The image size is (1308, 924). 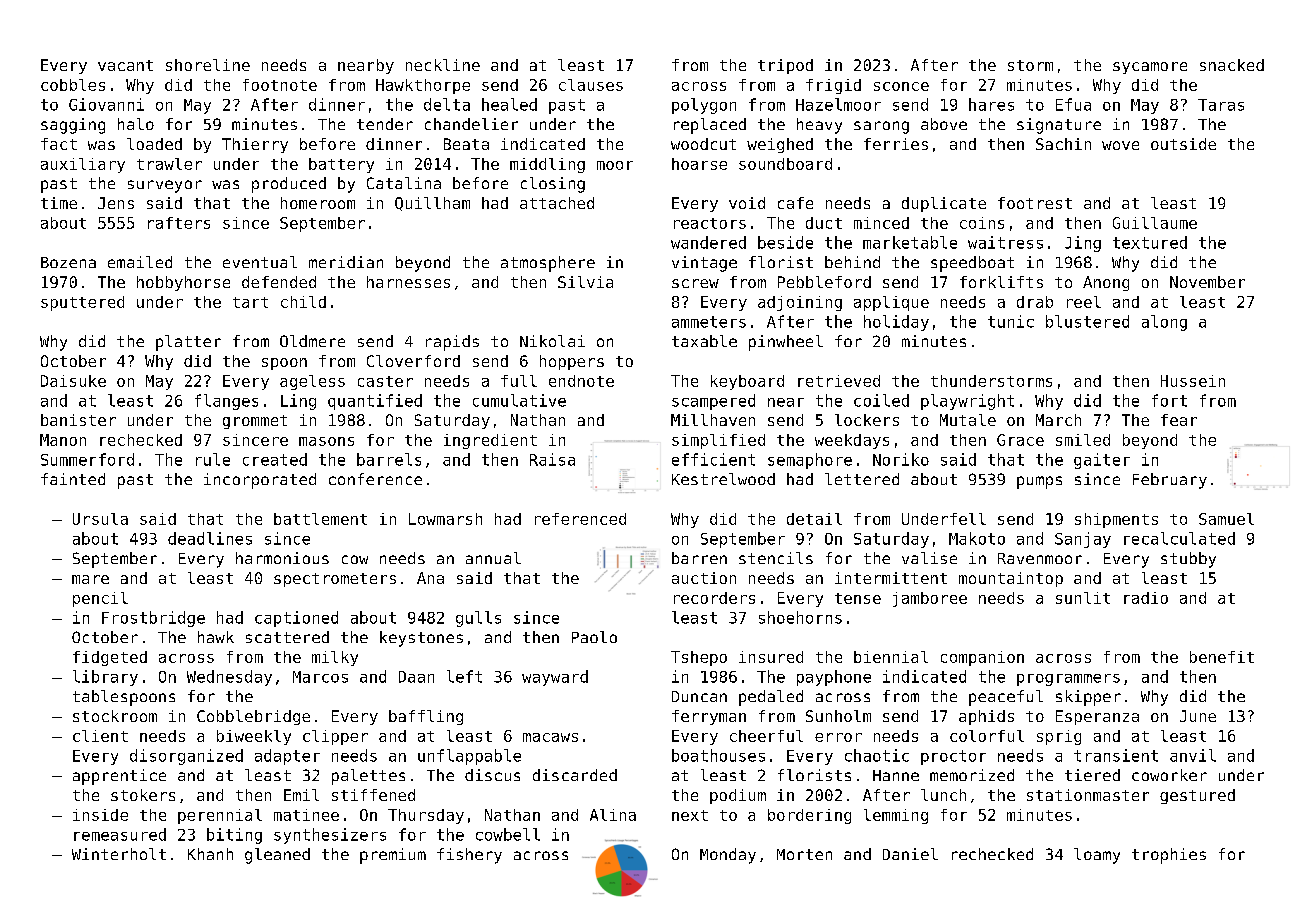 What do you see at coordinates (119, 854) in the screenshot?
I see `Winterholt` at bounding box center [119, 854].
